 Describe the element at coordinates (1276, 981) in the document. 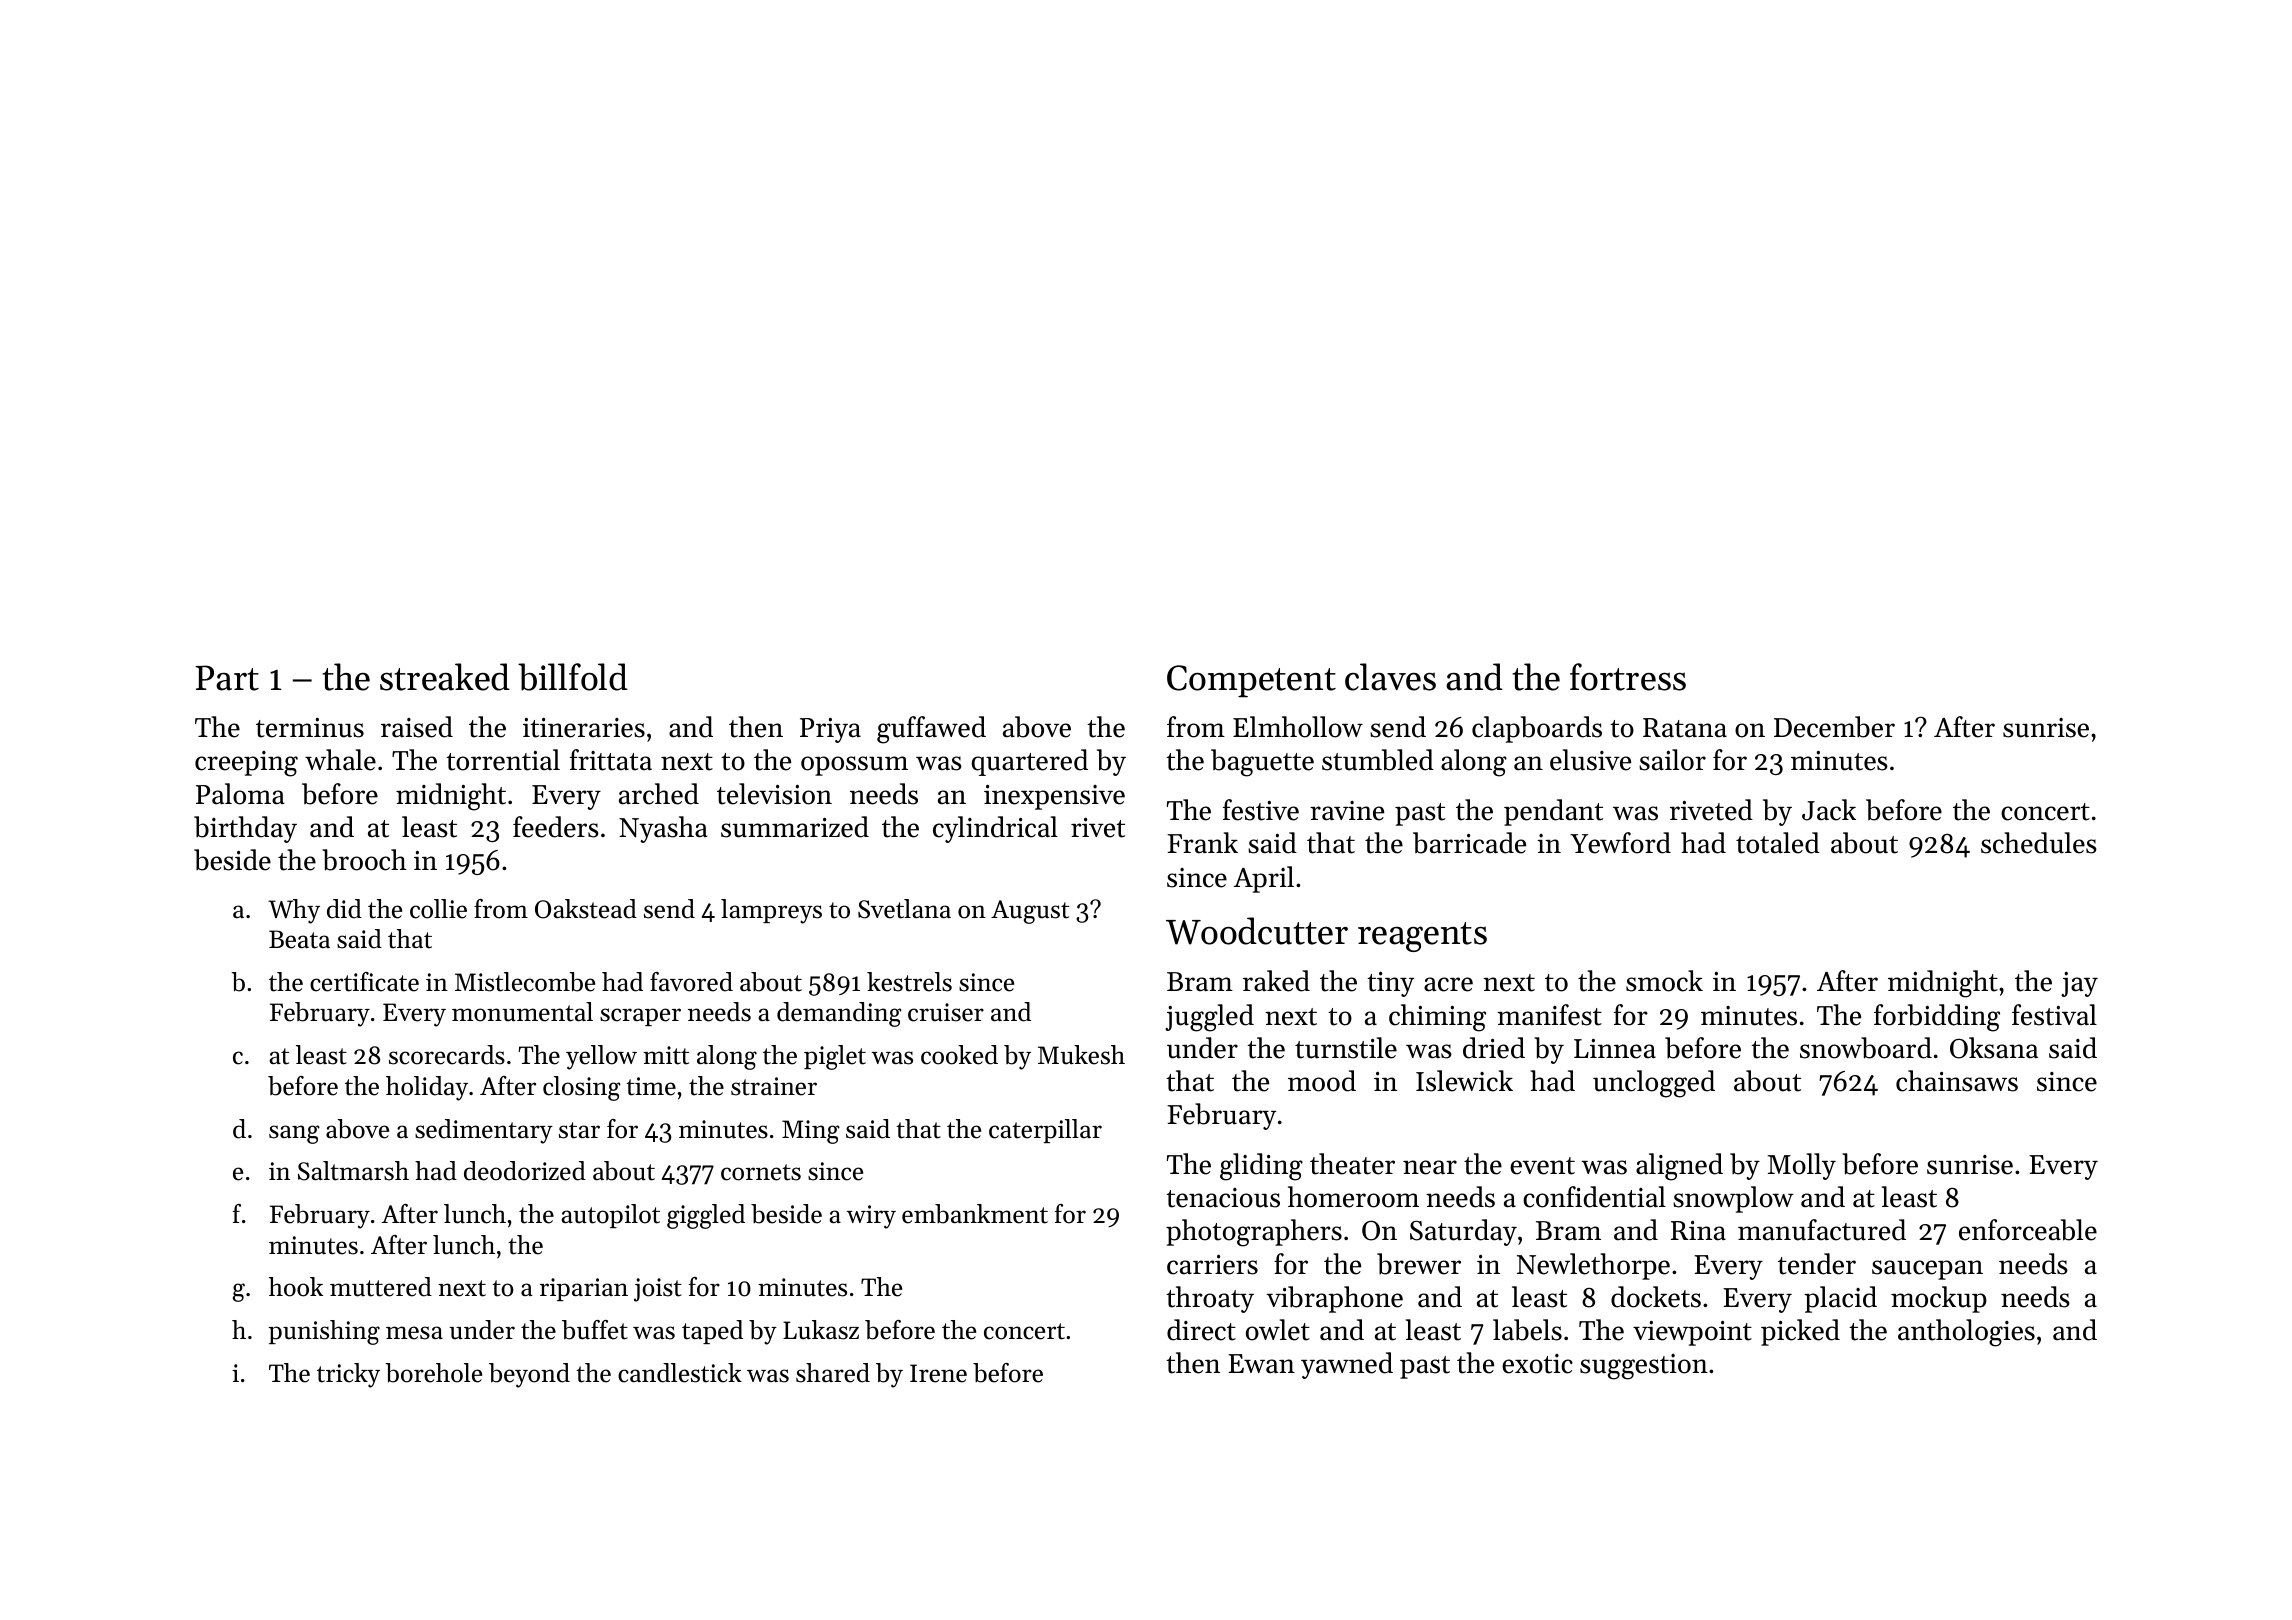

I see `raked` at that location.
